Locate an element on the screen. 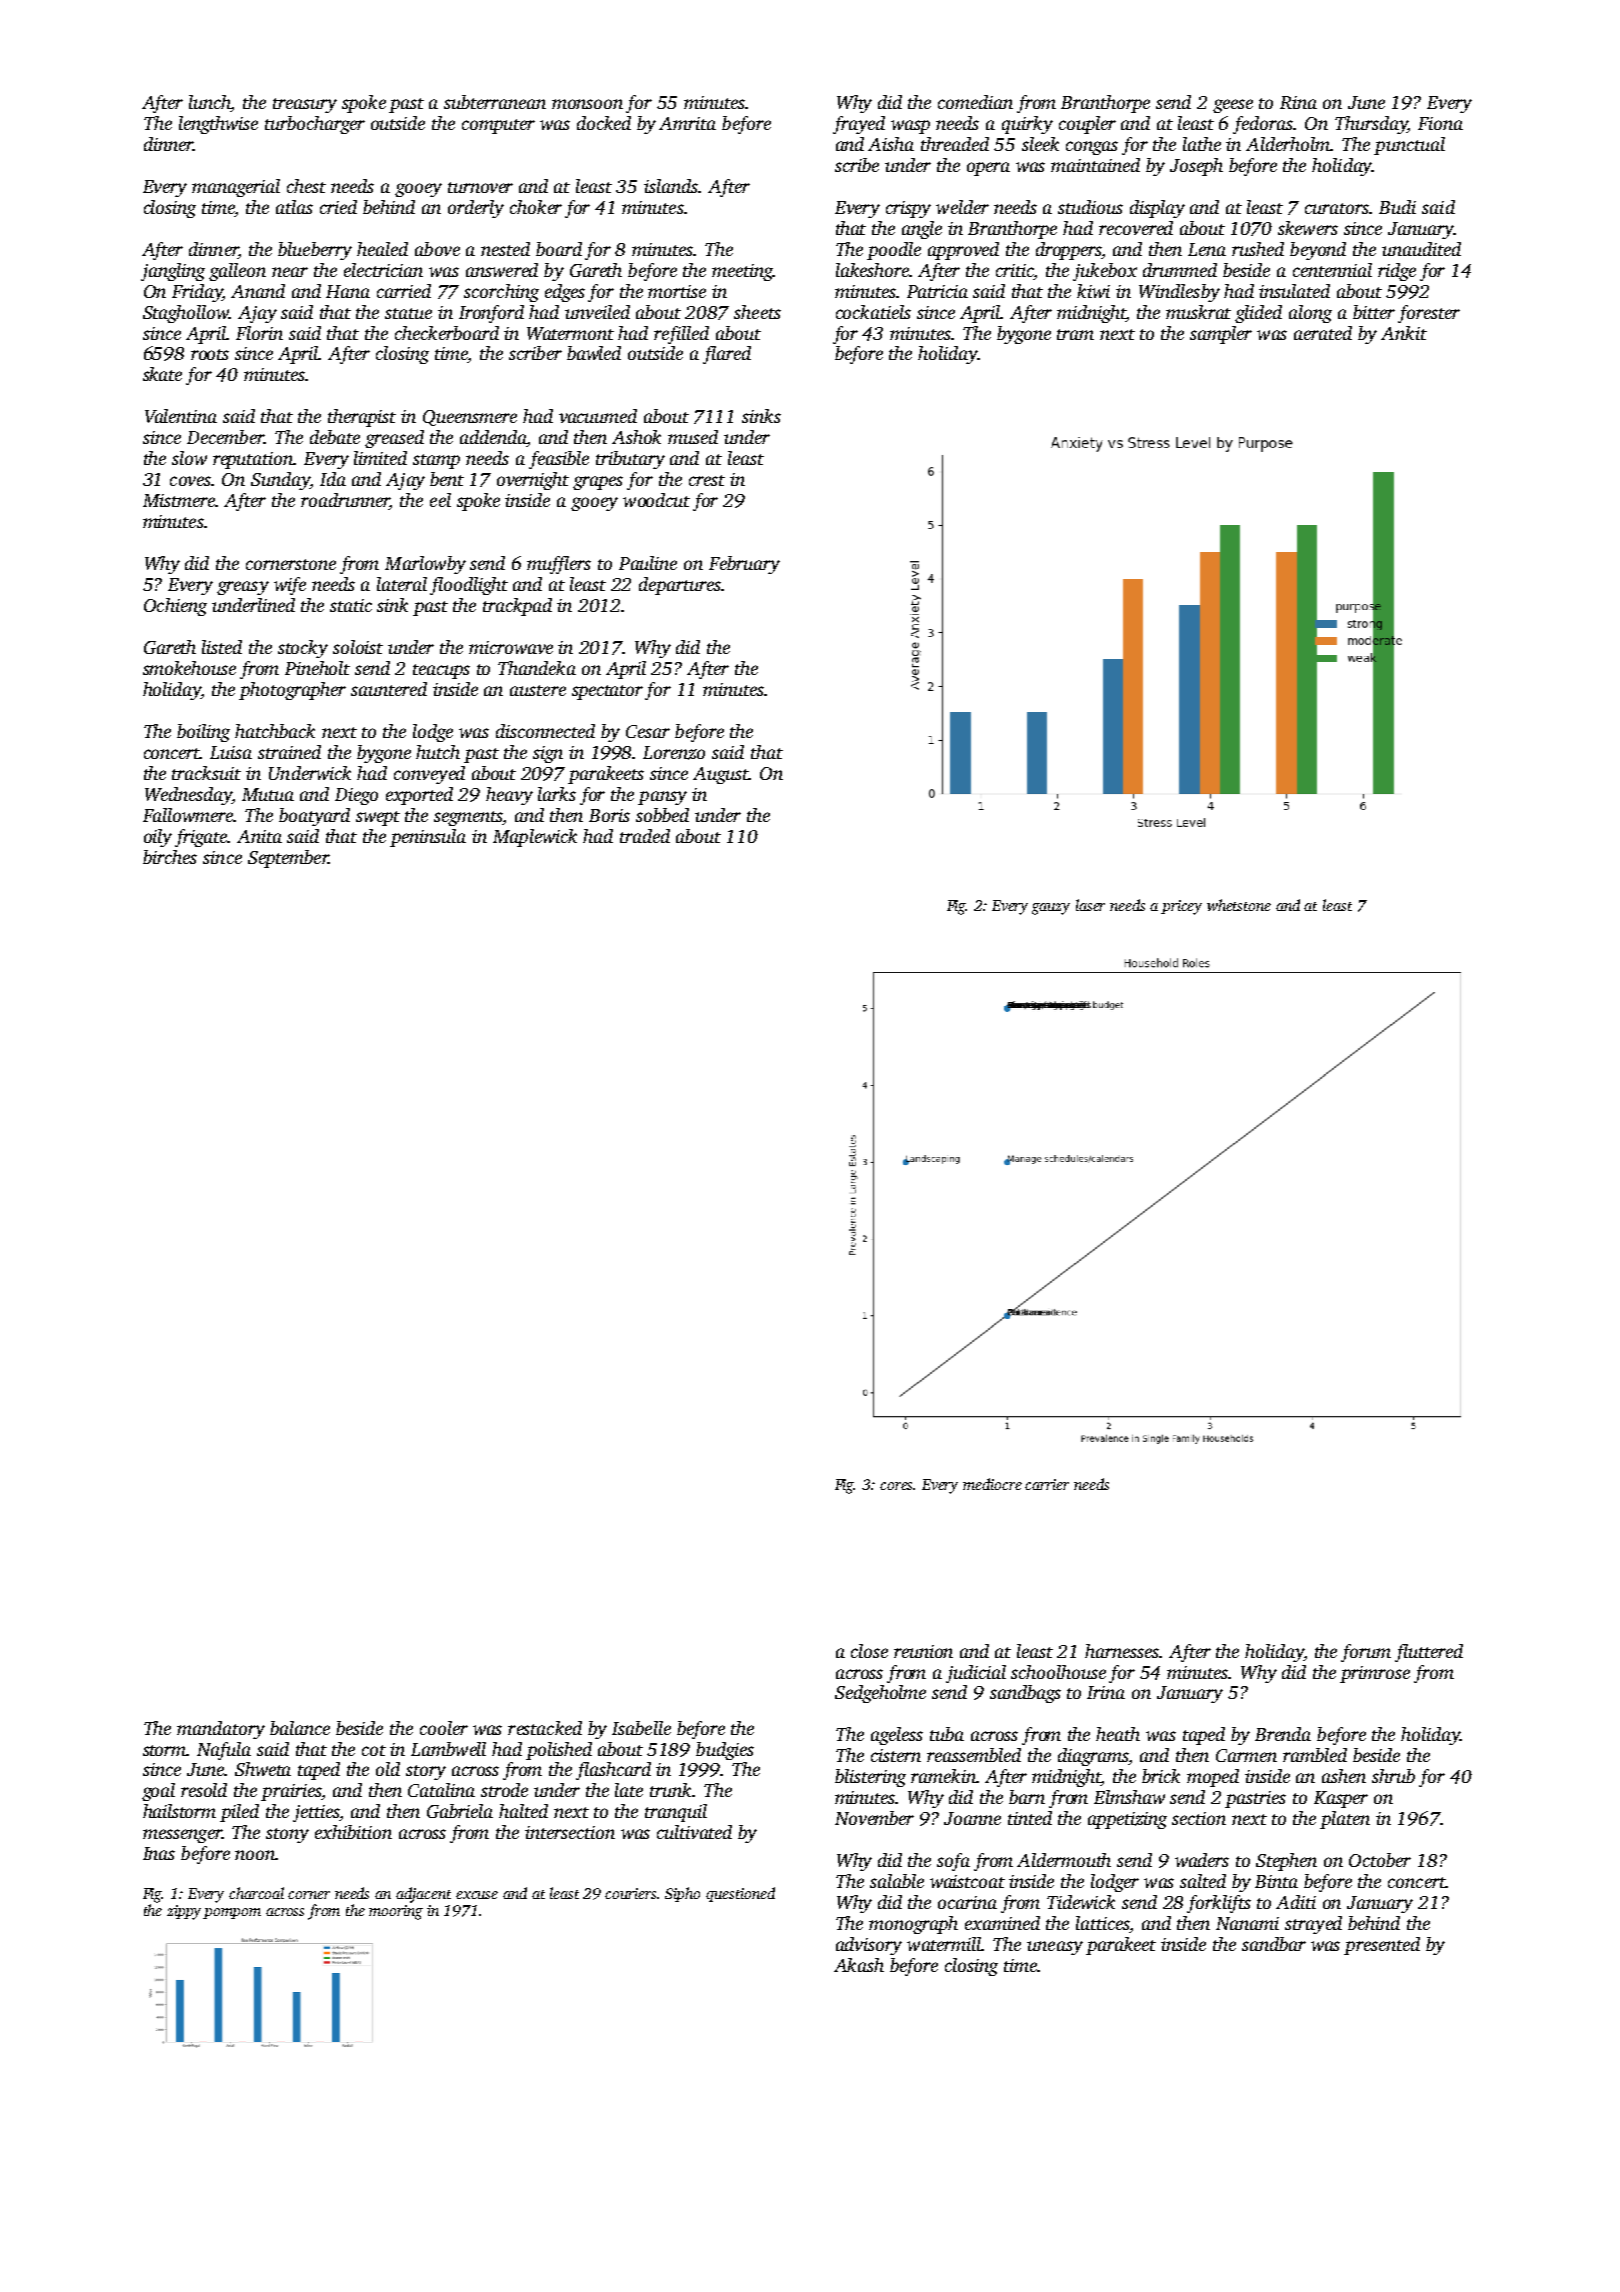  whetstone is located at coordinates (1239, 905).
